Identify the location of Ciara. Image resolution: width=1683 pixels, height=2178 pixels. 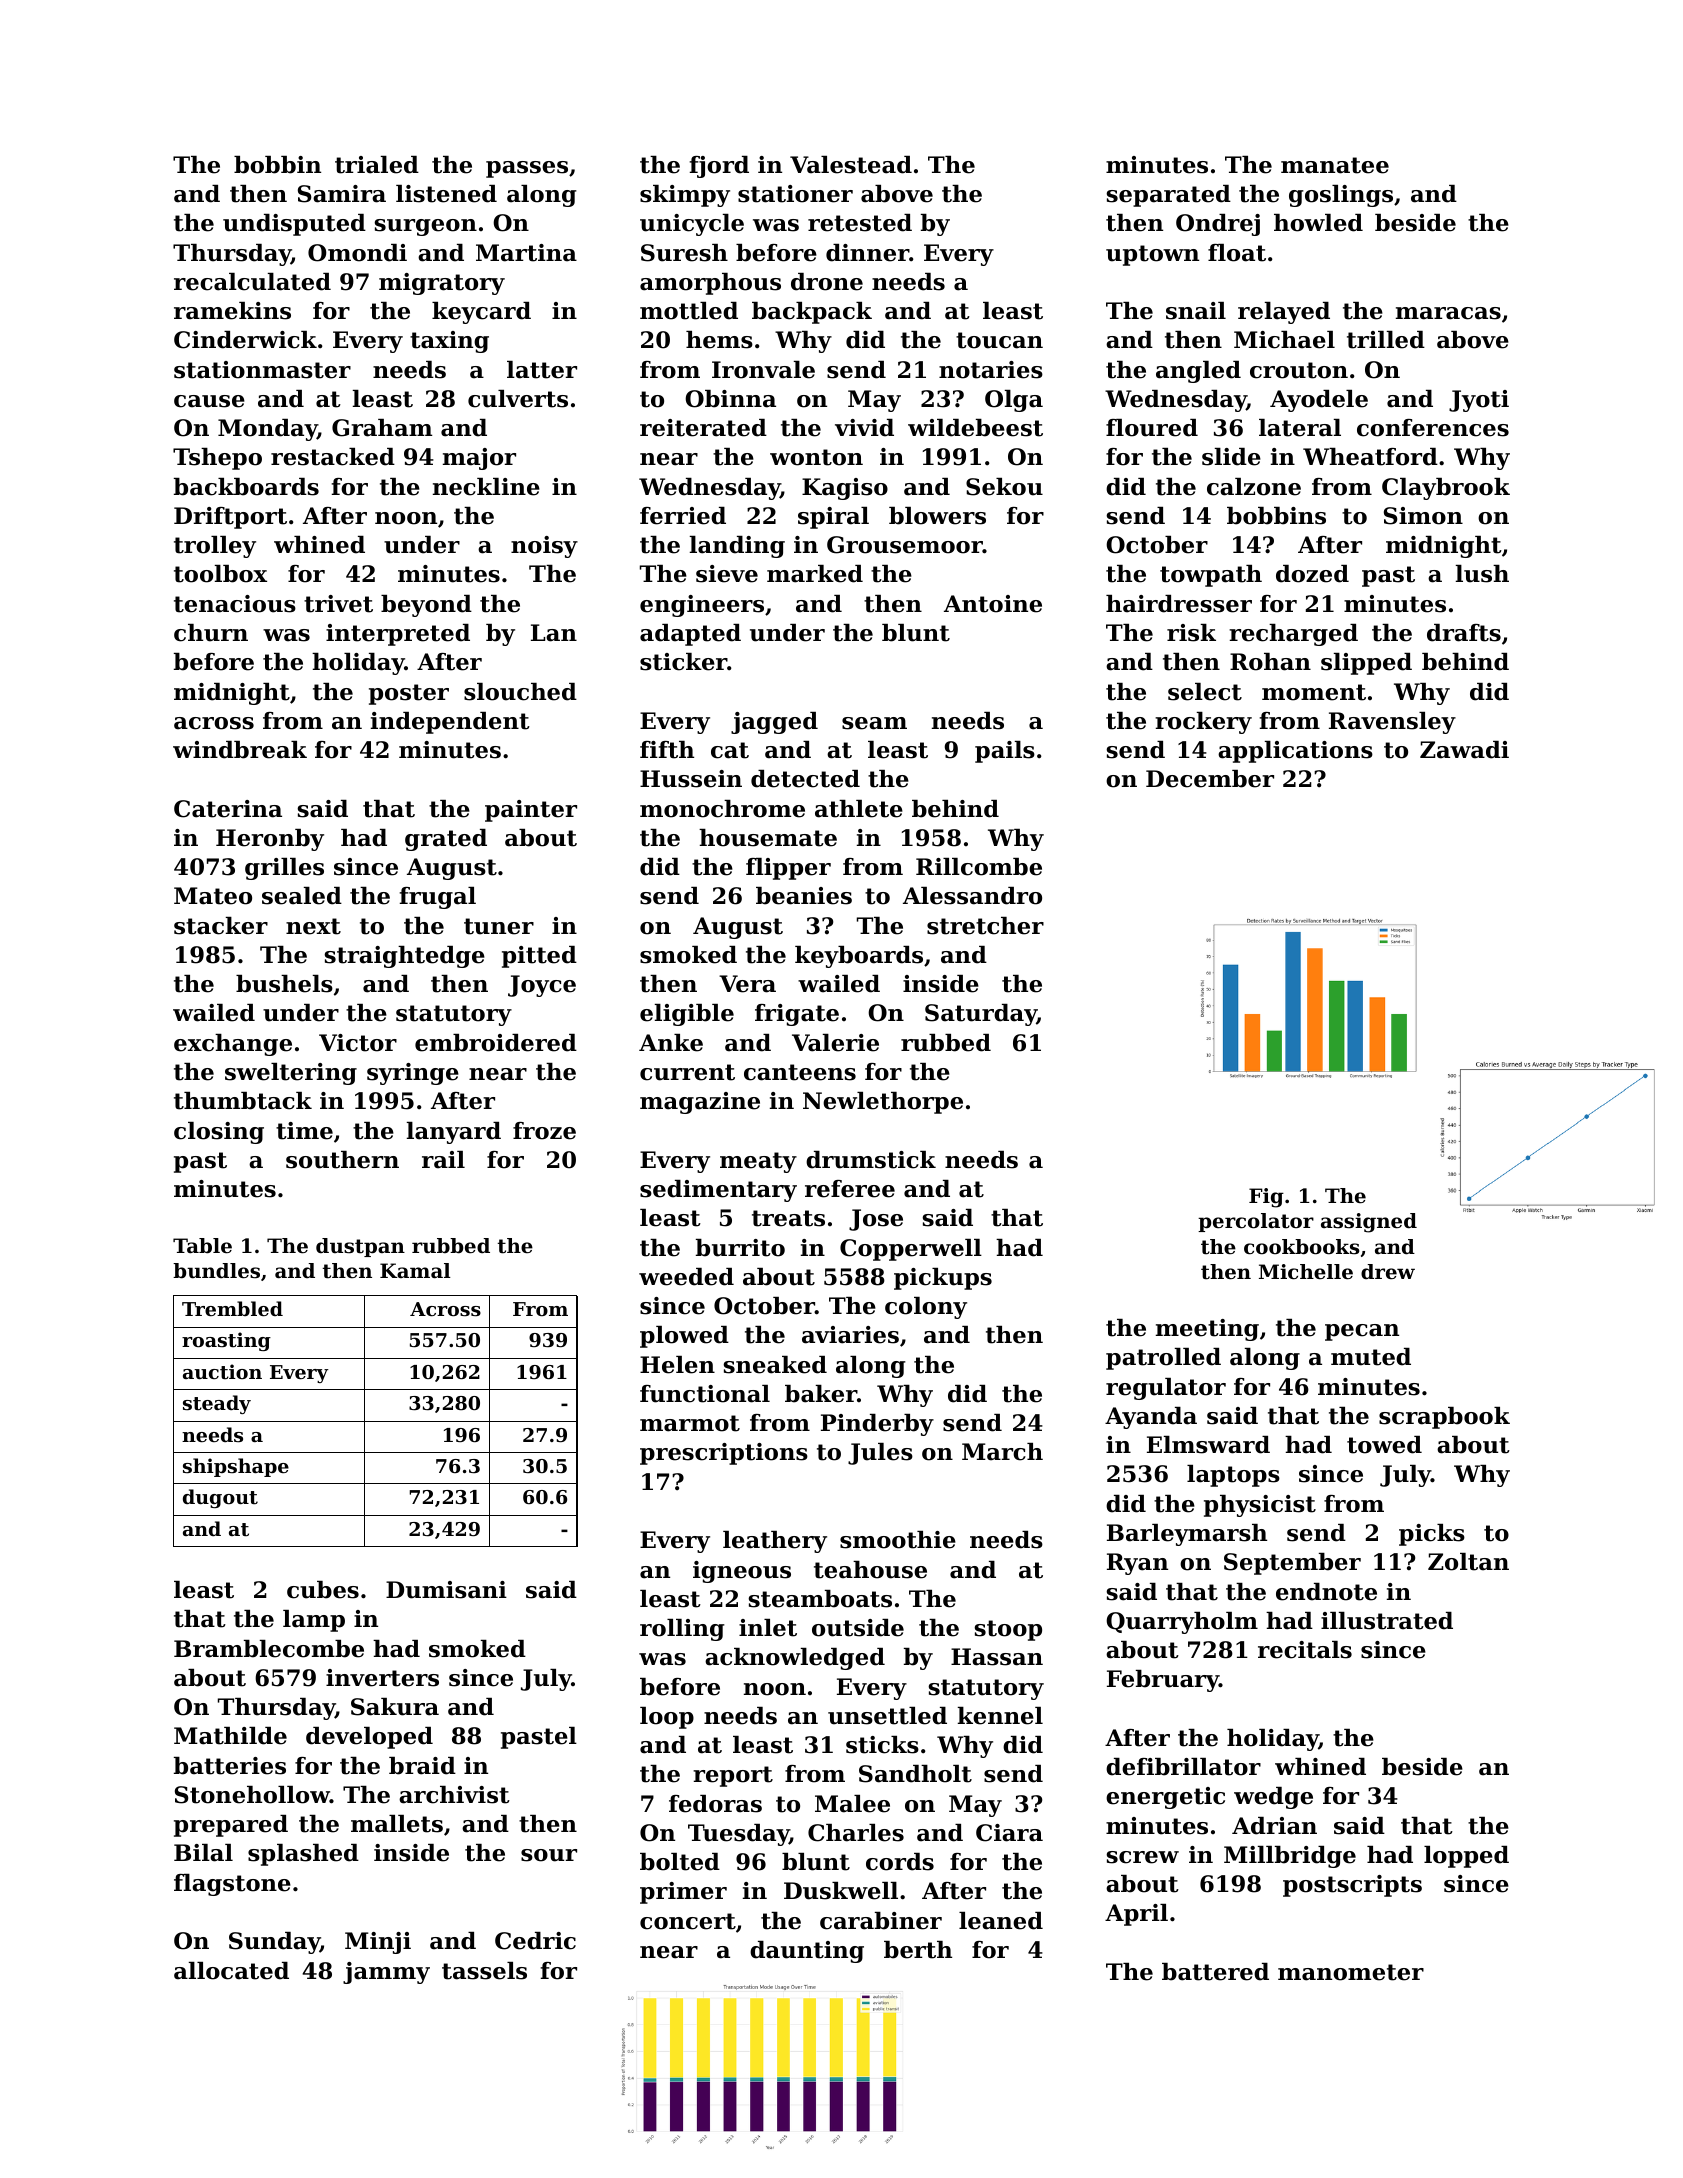
(1009, 1833).
